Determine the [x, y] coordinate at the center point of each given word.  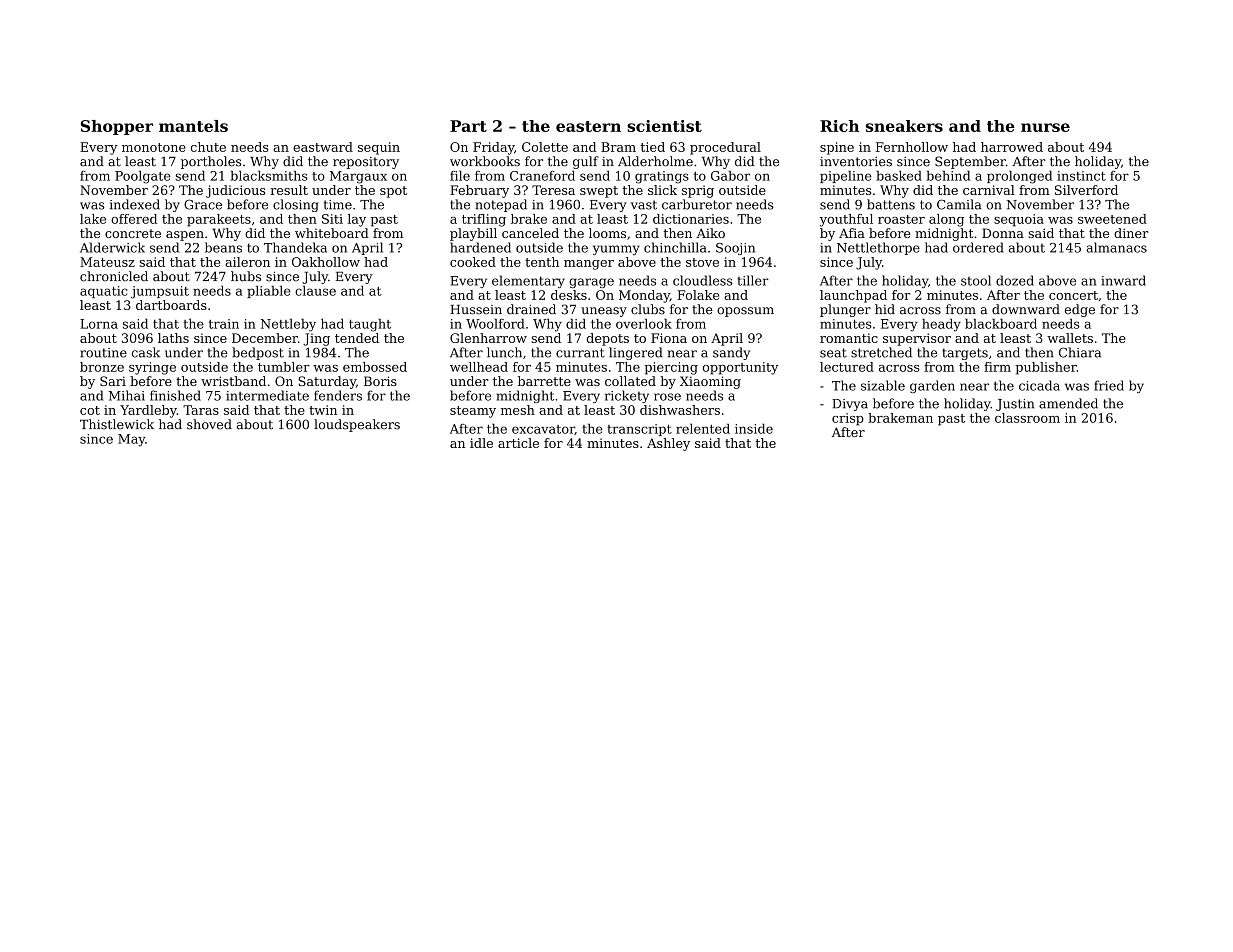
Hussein [476, 310]
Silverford [1086, 190]
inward [1123, 280]
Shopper [117, 127]
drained [531, 309]
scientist [664, 126]
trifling [484, 220]
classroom [1027, 418]
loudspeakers [357, 425]
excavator [543, 430]
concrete [133, 233]
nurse [1045, 127]
